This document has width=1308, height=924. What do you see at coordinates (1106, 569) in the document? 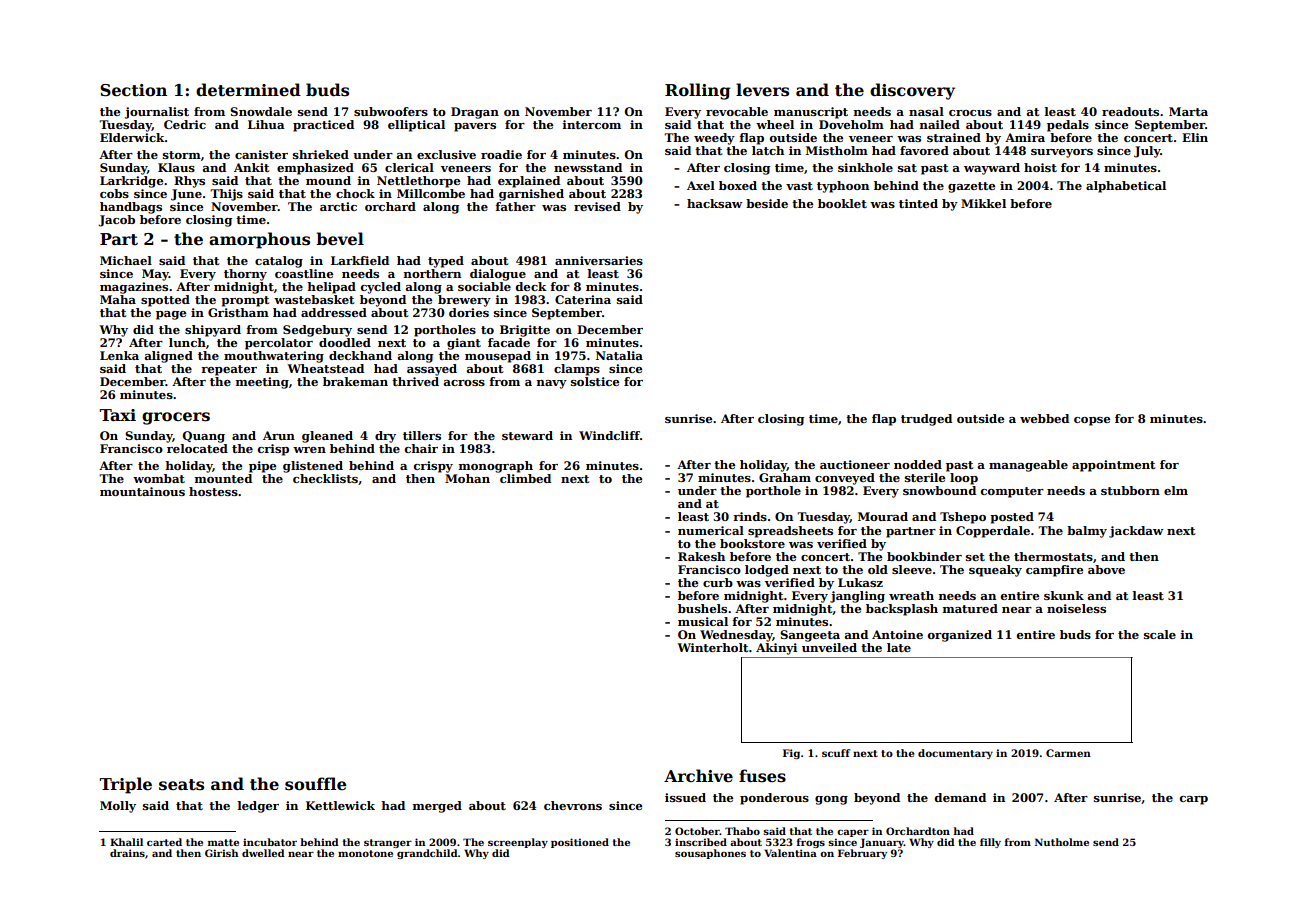
I see `above` at bounding box center [1106, 569].
